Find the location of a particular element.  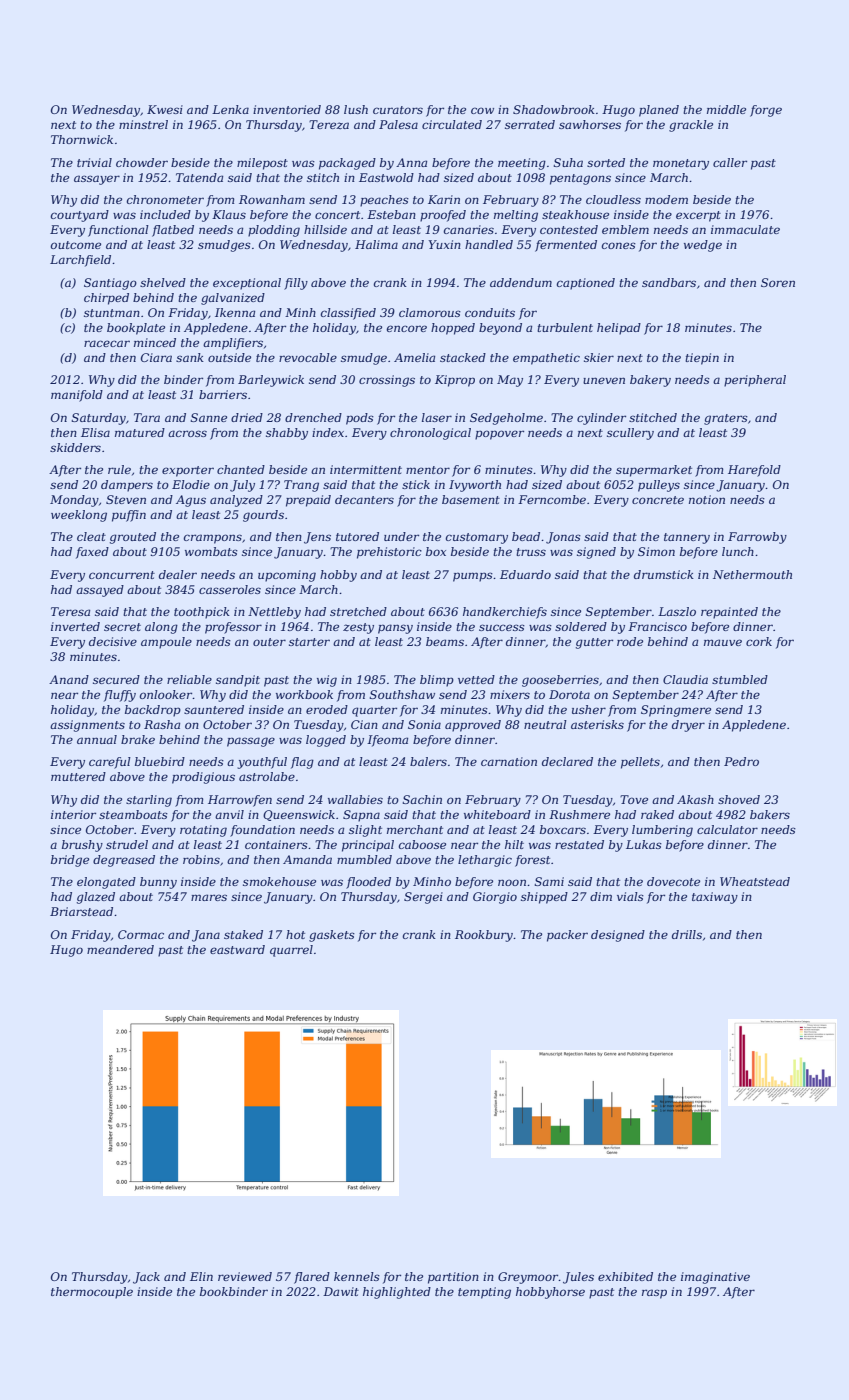

kennels is located at coordinates (357, 1276).
